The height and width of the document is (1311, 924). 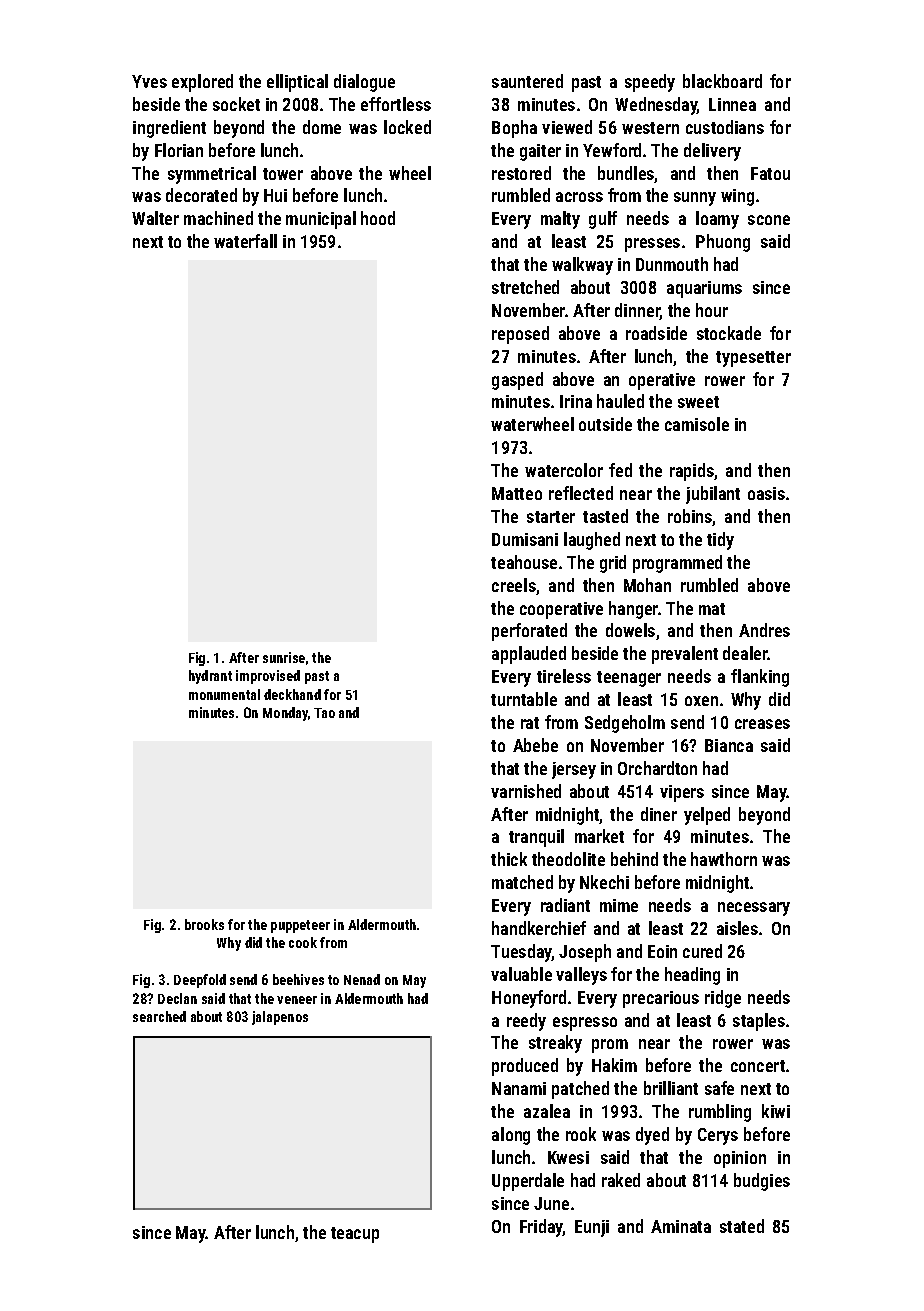 I want to click on kiwi, so click(x=776, y=1111).
